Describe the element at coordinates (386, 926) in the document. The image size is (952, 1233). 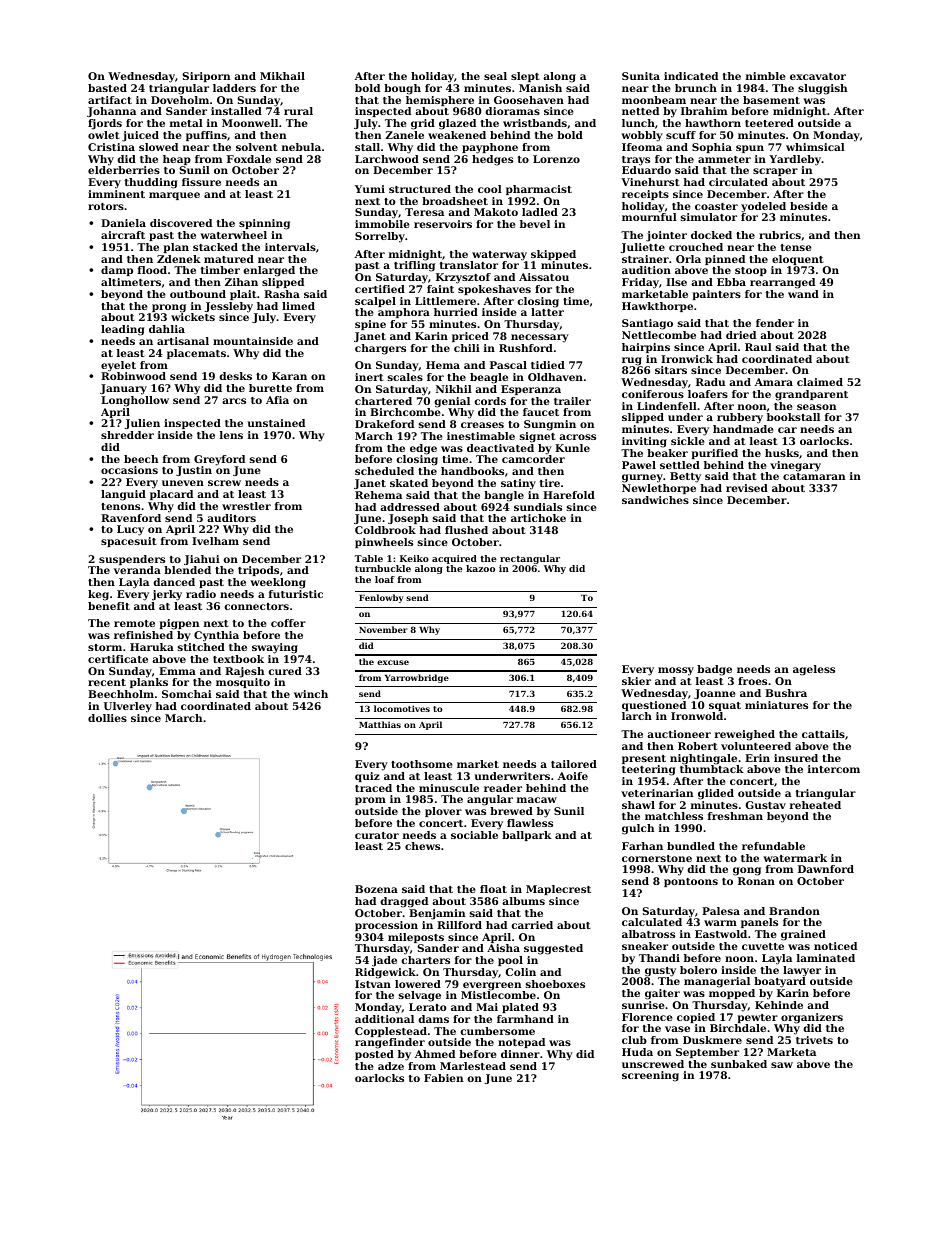
I see `procession` at that location.
